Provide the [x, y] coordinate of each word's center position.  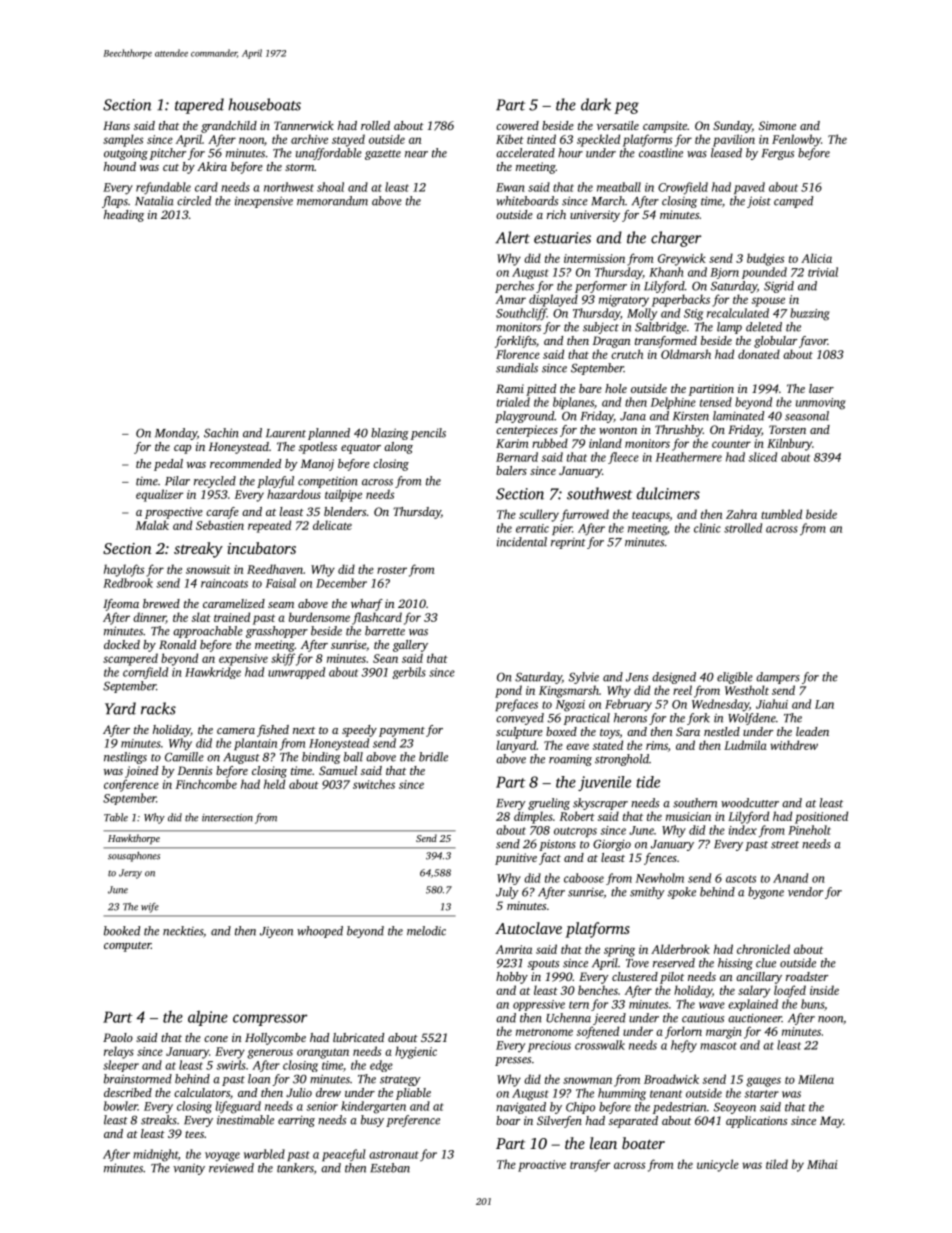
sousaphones [134, 857]
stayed [348, 140]
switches [374, 784]
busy [372, 1121]
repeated [269, 526]
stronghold [622, 760]
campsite [665, 127]
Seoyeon [735, 1108]
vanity [189, 1169]
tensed [716, 402]
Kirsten [691, 416]
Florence [518, 354]
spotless [318, 448]
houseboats [264, 104]
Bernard [517, 457]
